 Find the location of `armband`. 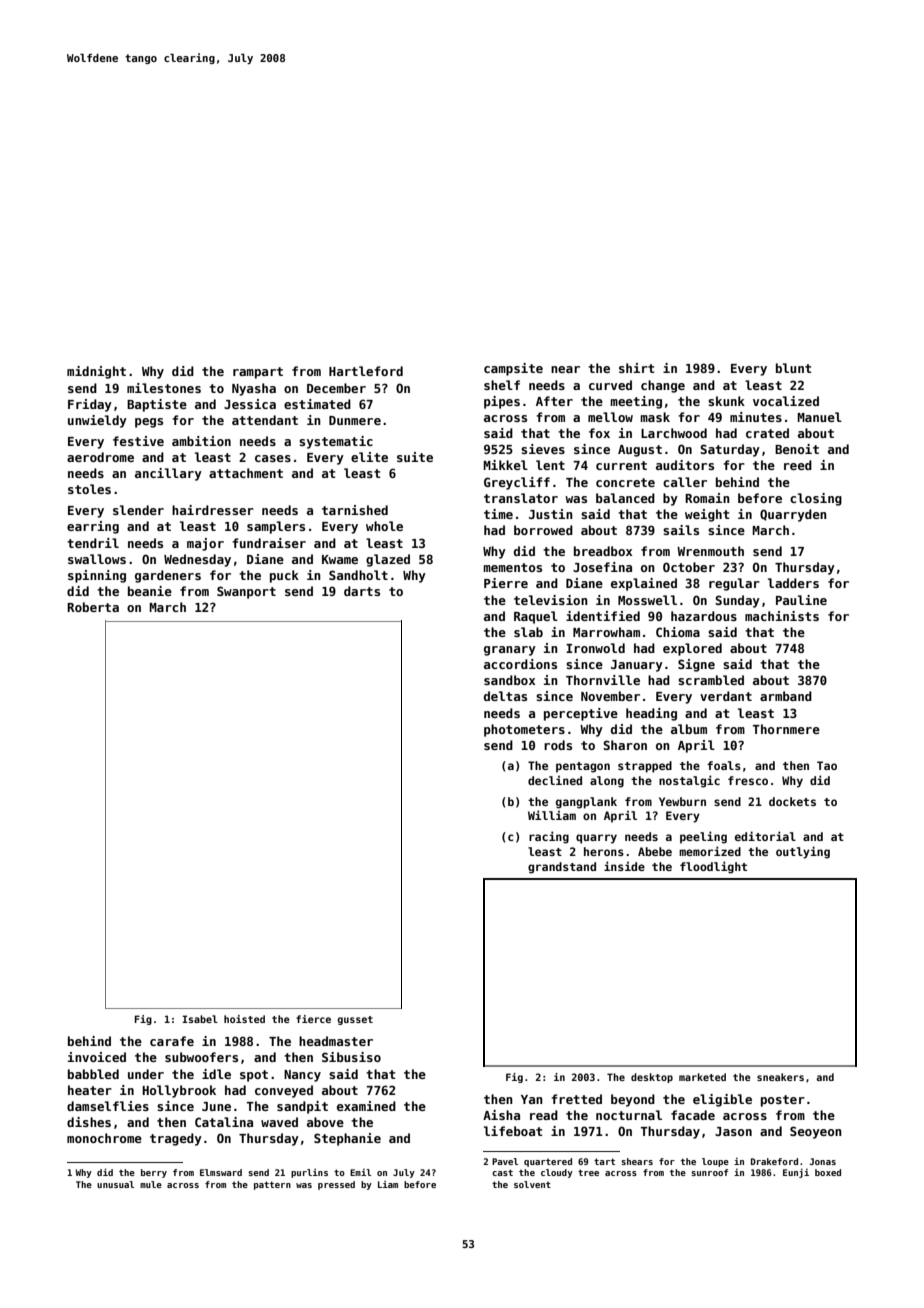

armband is located at coordinates (786, 696).
